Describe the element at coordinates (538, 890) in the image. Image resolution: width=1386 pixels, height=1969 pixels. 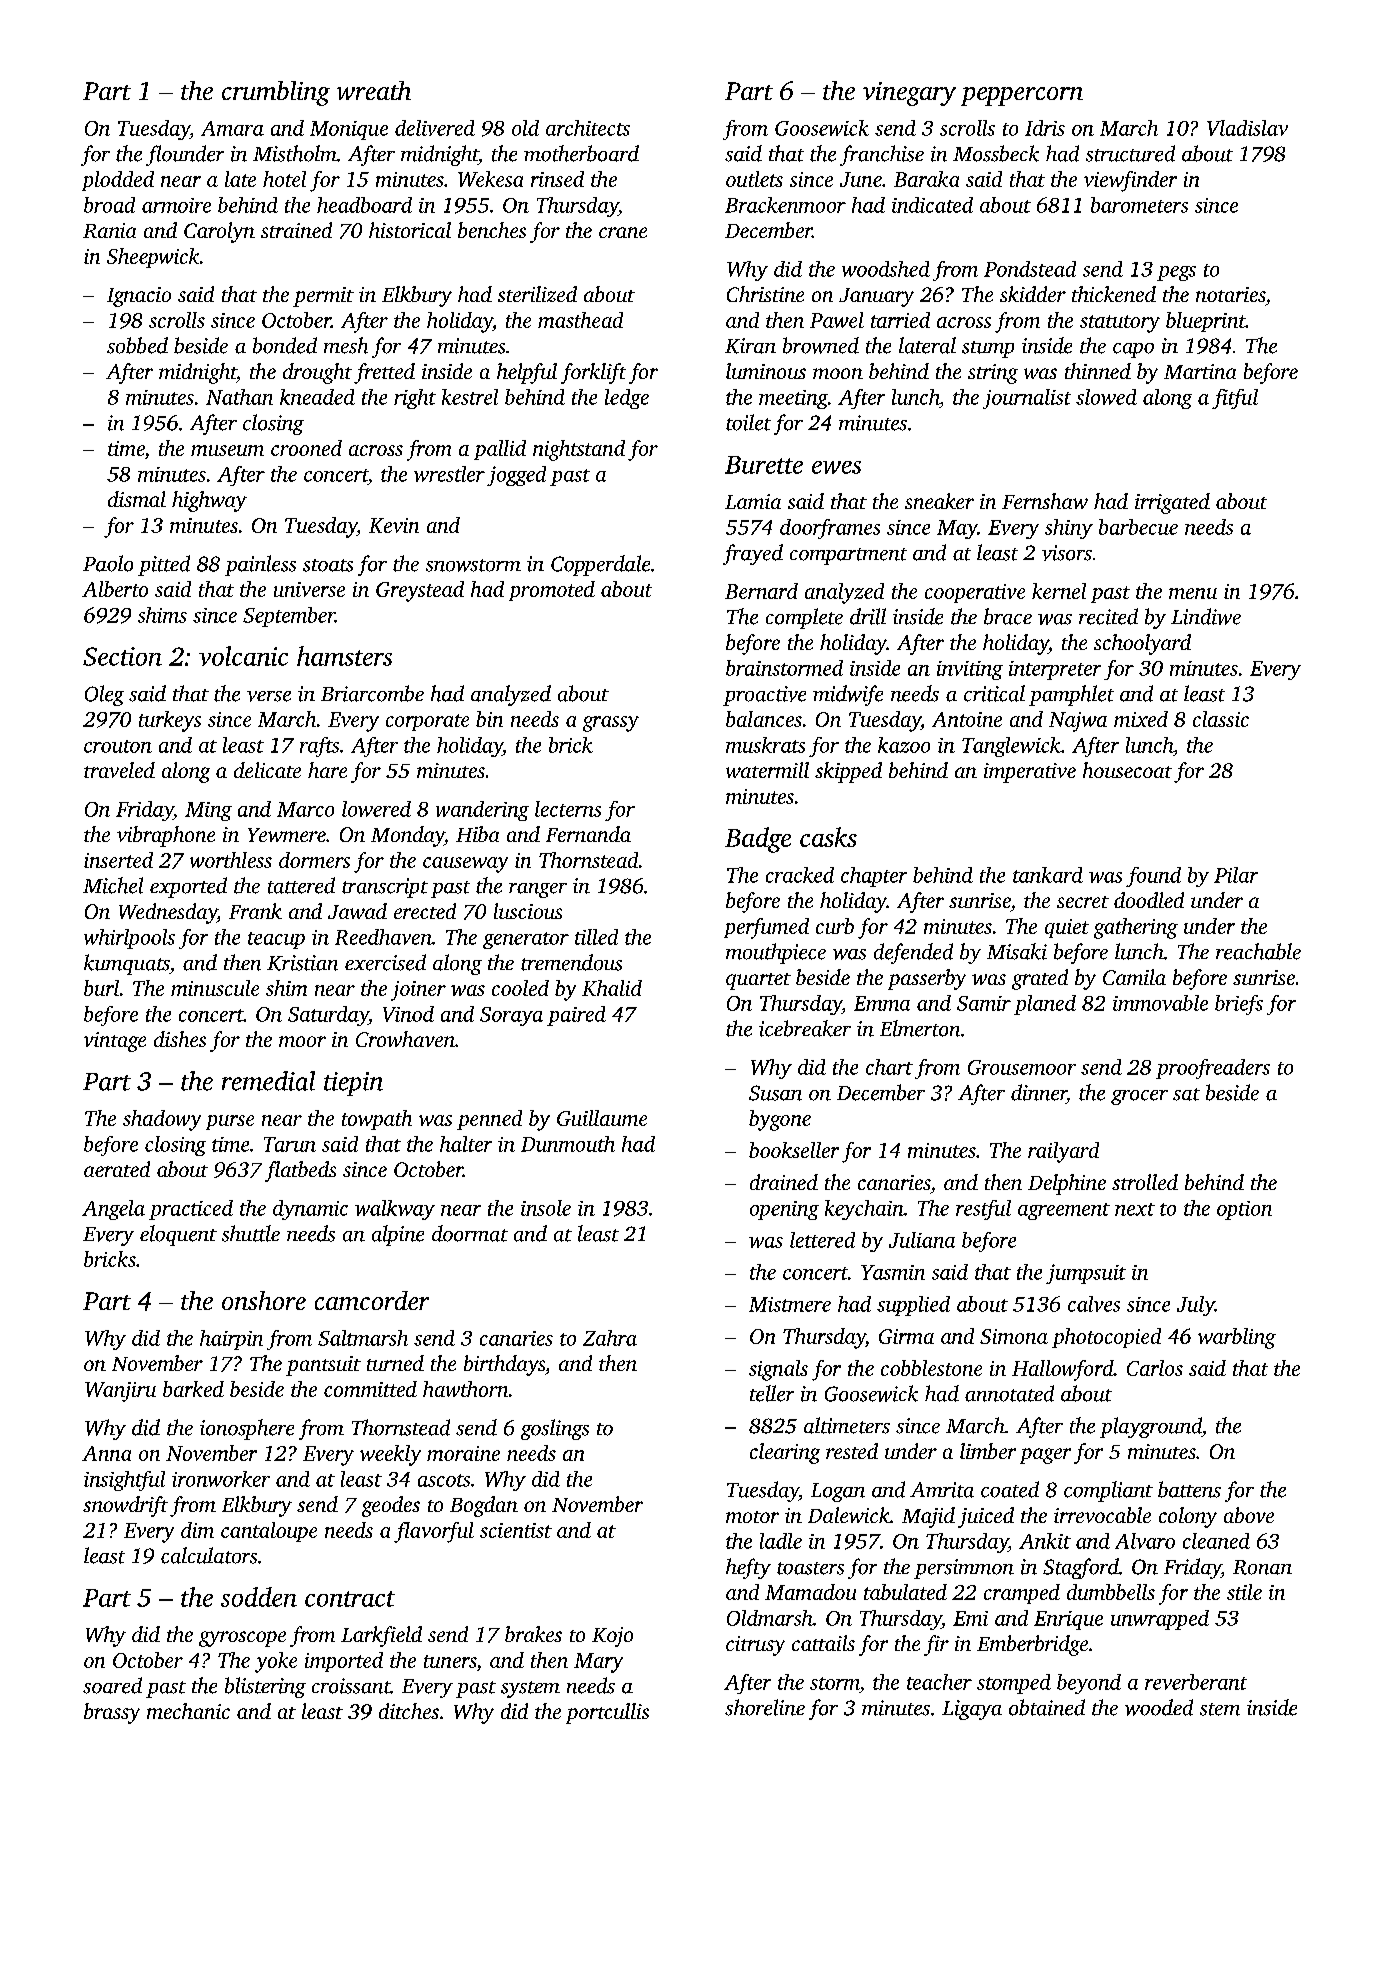
I see `ranger` at that location.
